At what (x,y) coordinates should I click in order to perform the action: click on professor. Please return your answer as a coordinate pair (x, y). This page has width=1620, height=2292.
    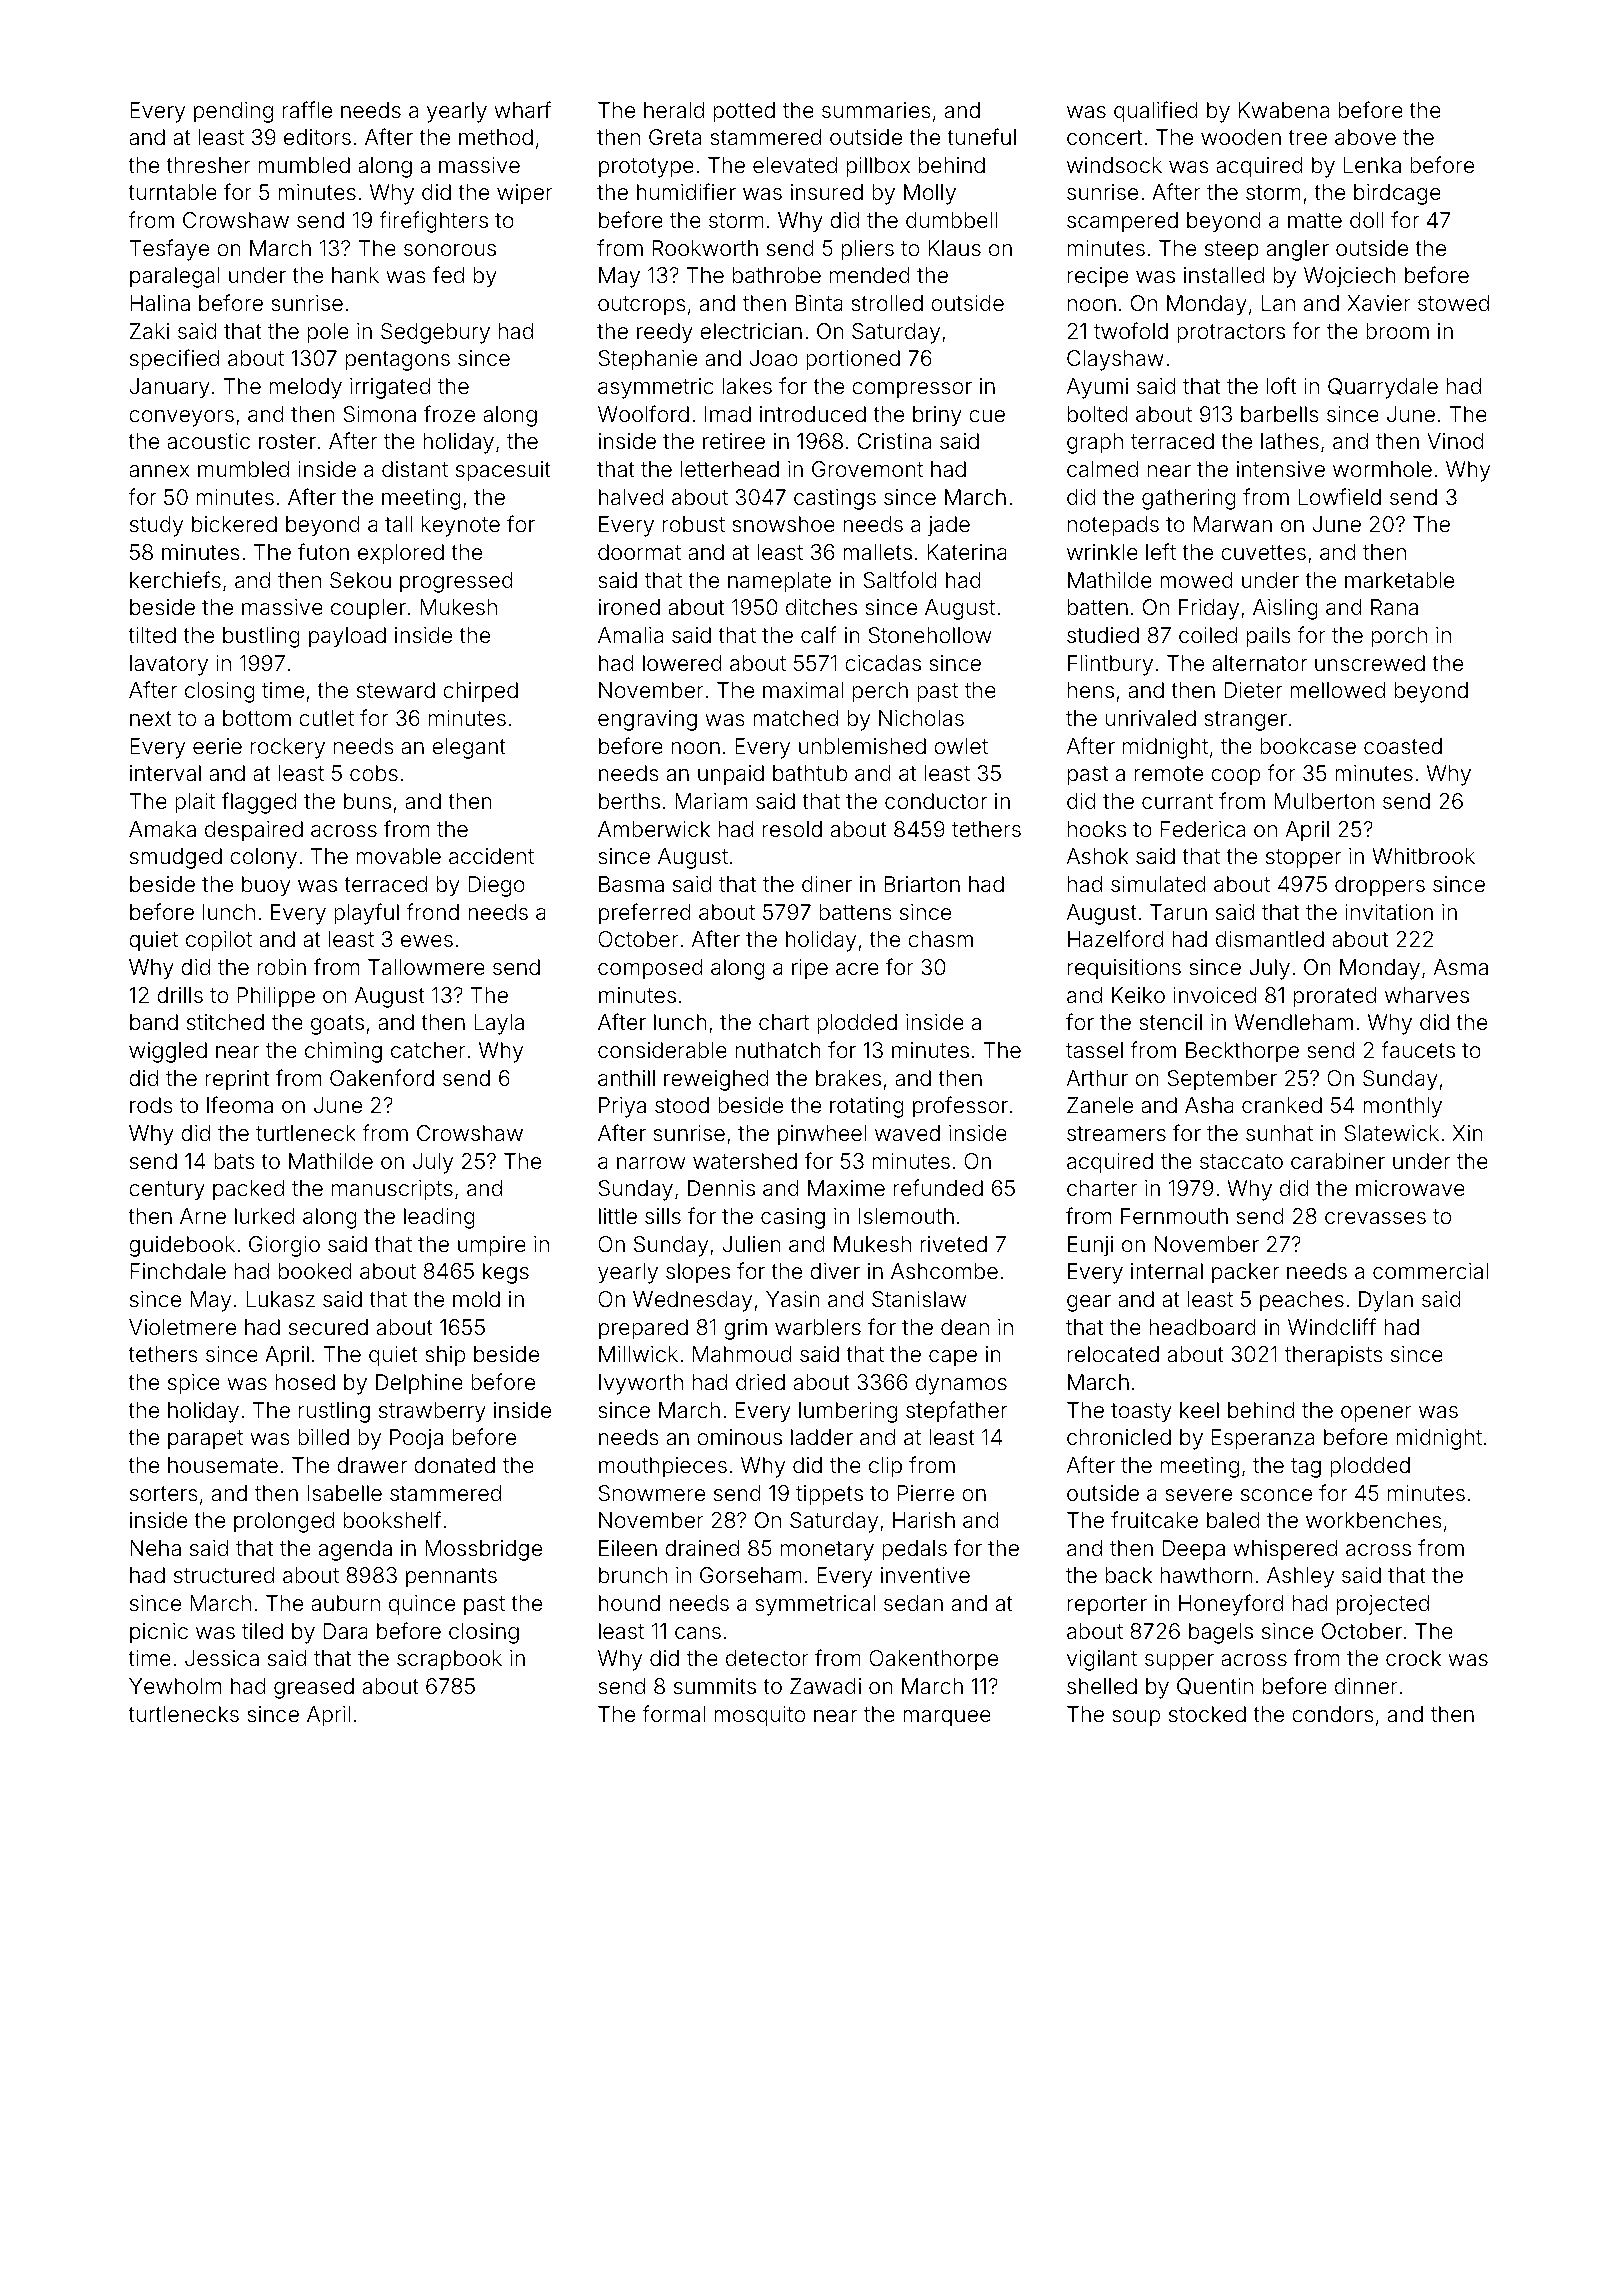
    Looking at the image, I should click on (960, 1107).
